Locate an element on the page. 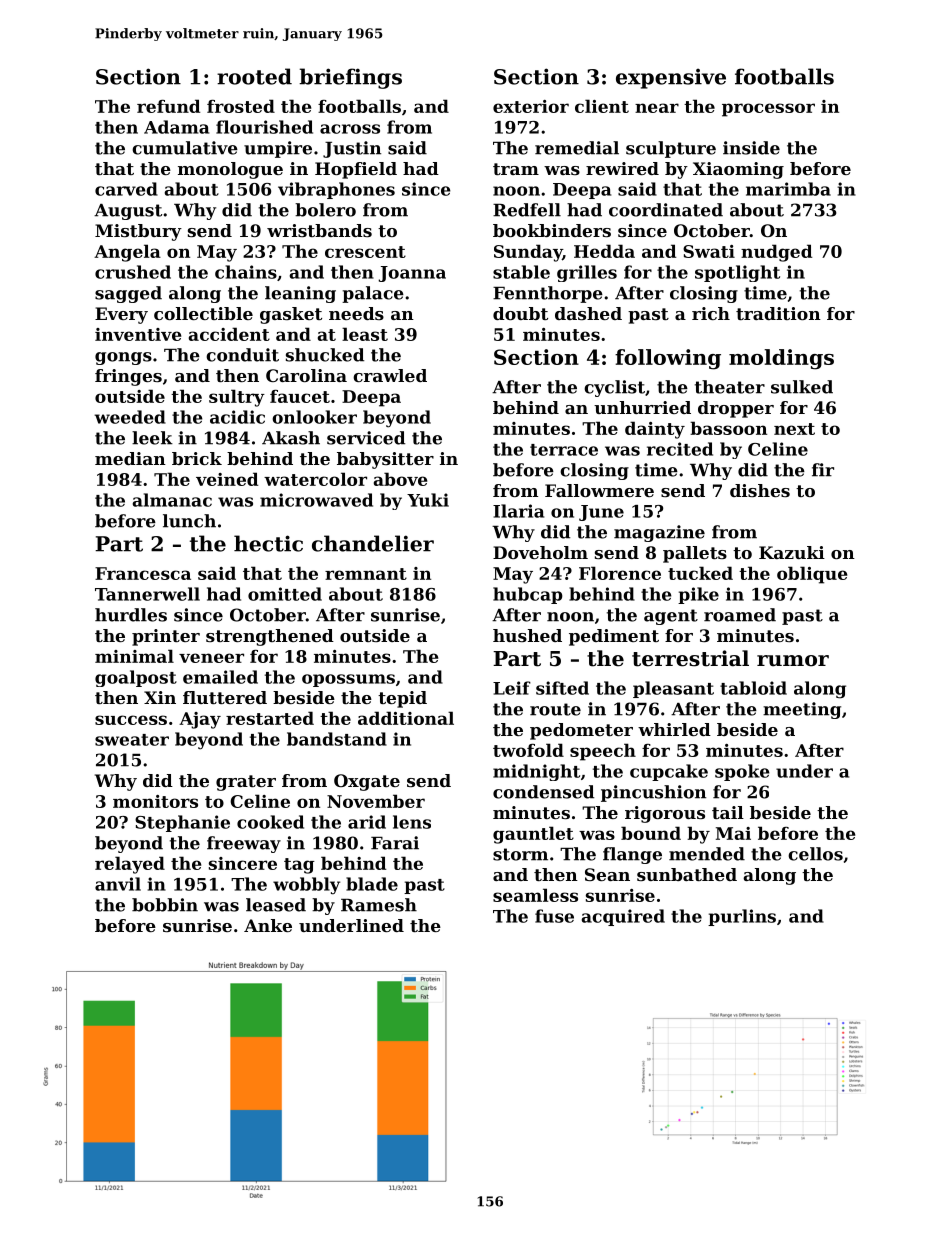  Anke is located at coordinates (268, 925).
